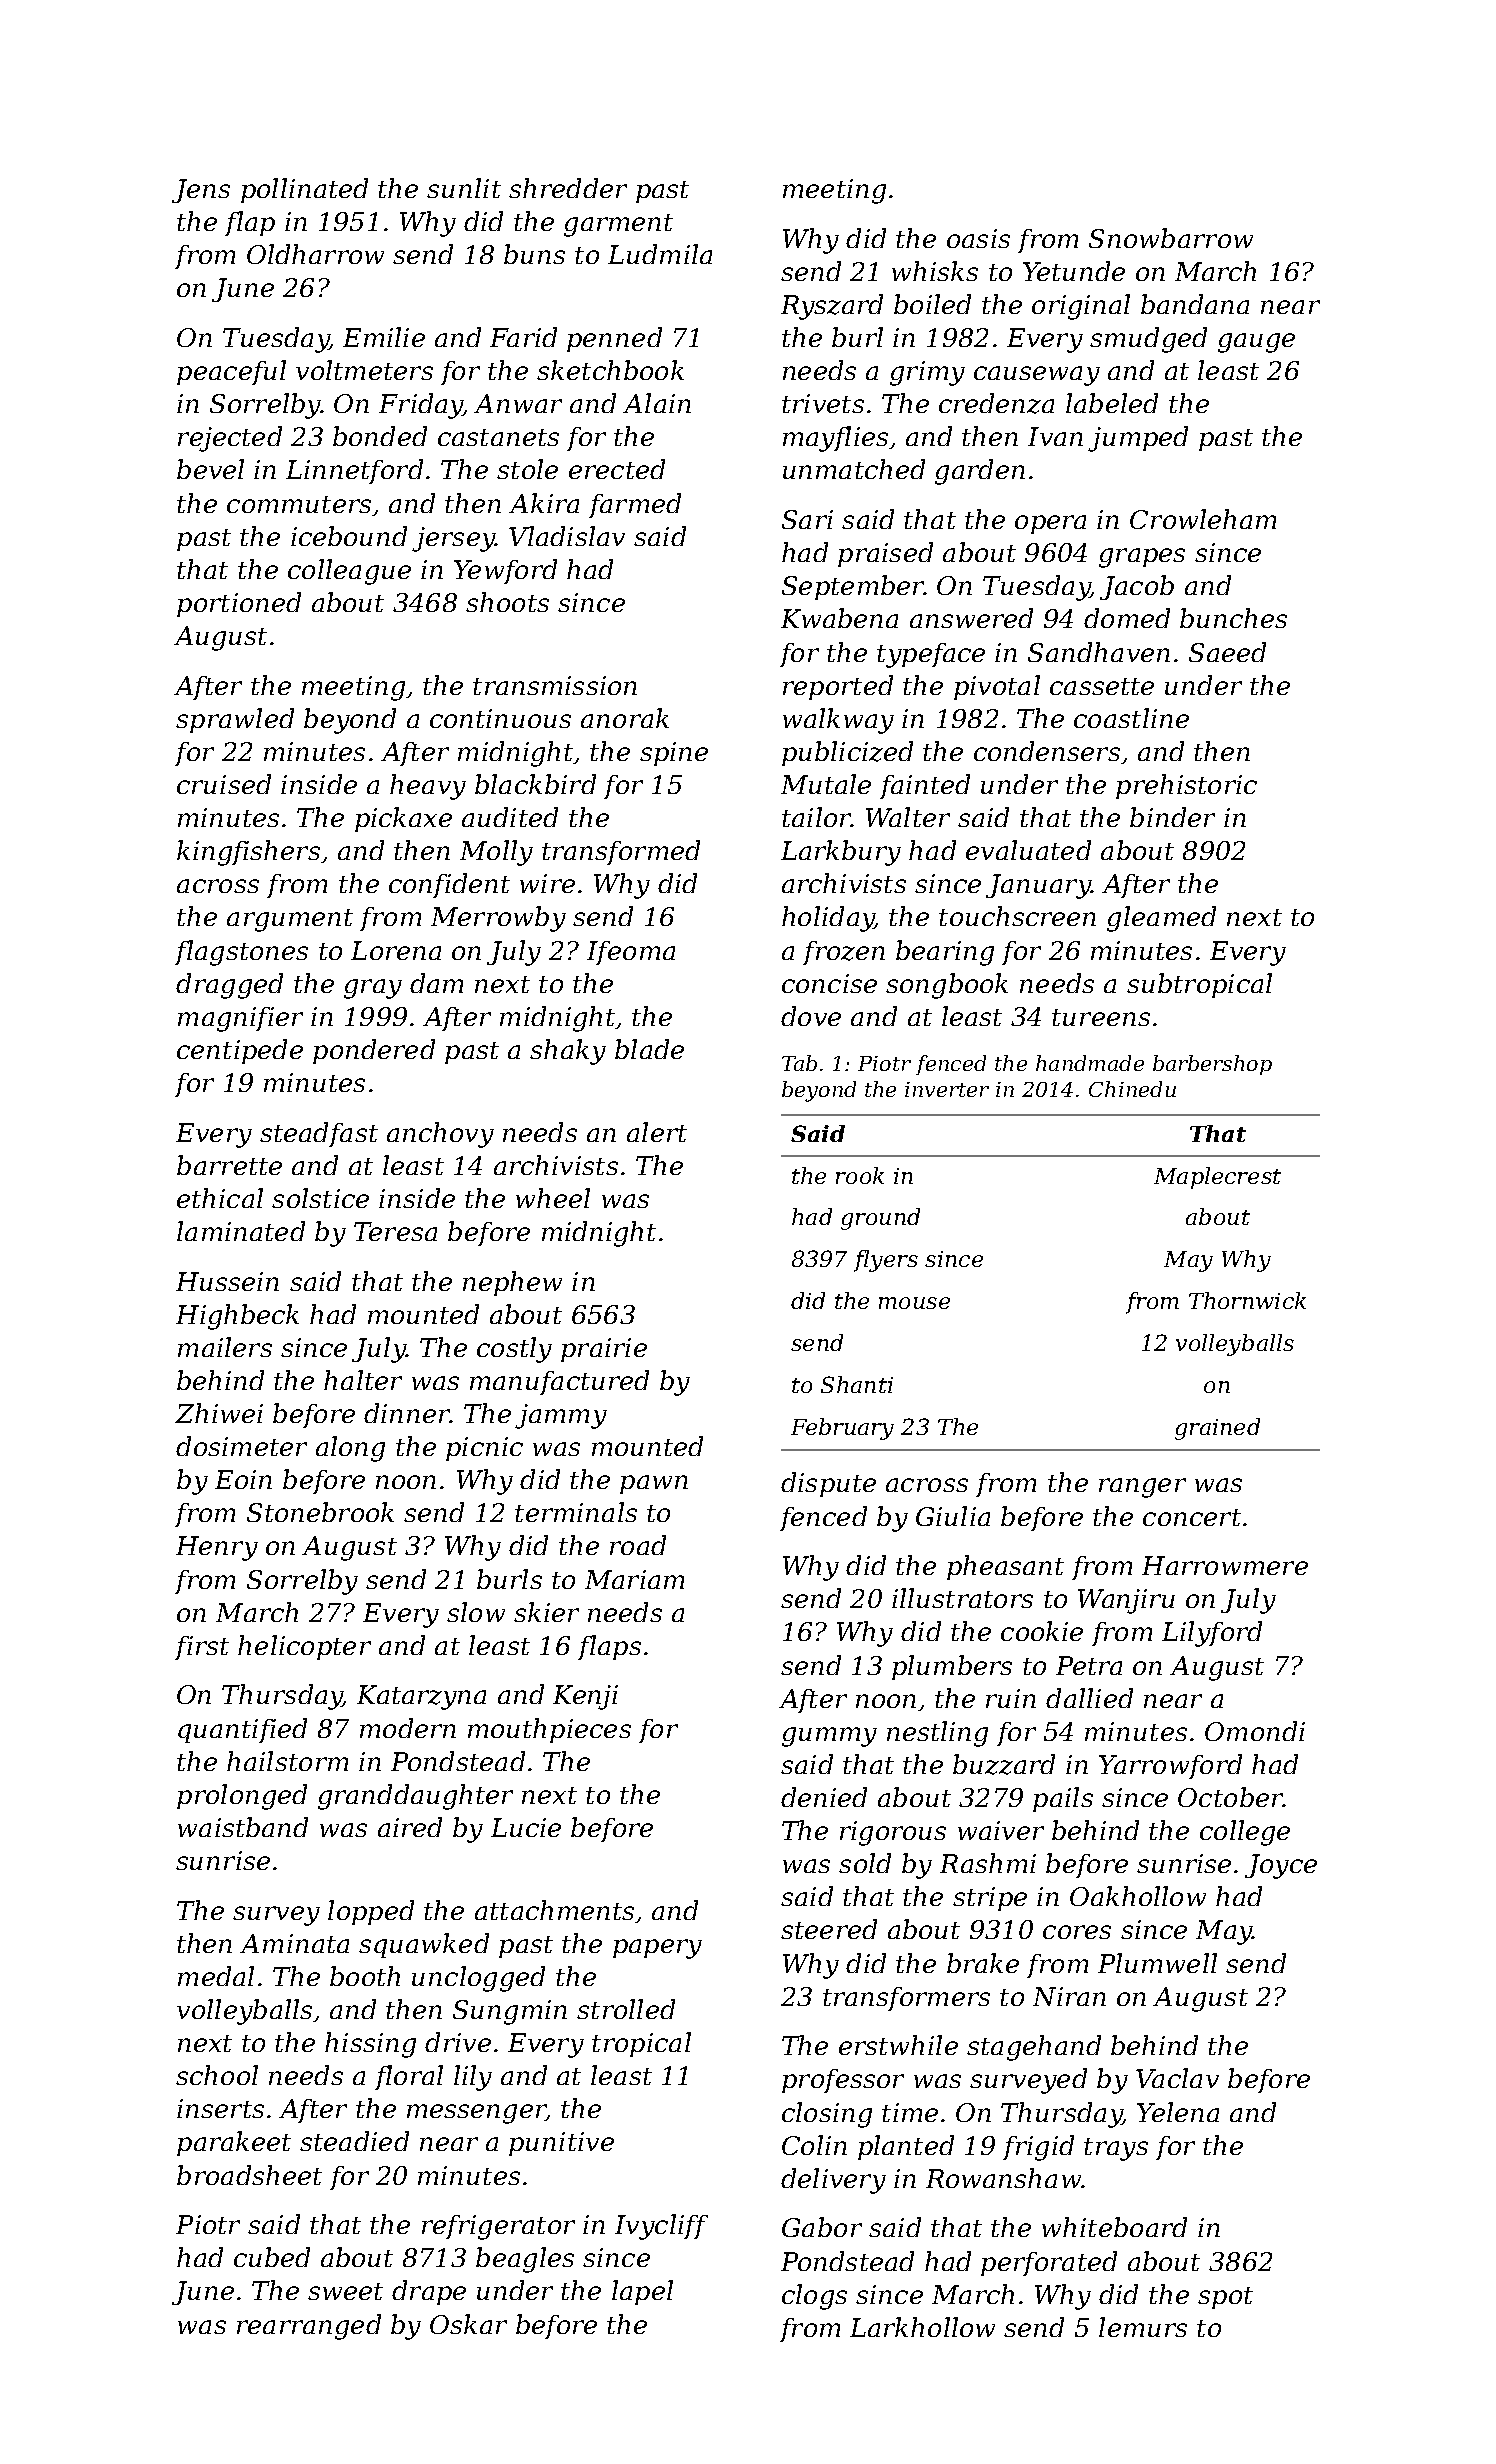 This page has width=1496, height=2464. I want to click on wheel, so click(553, 1198).
